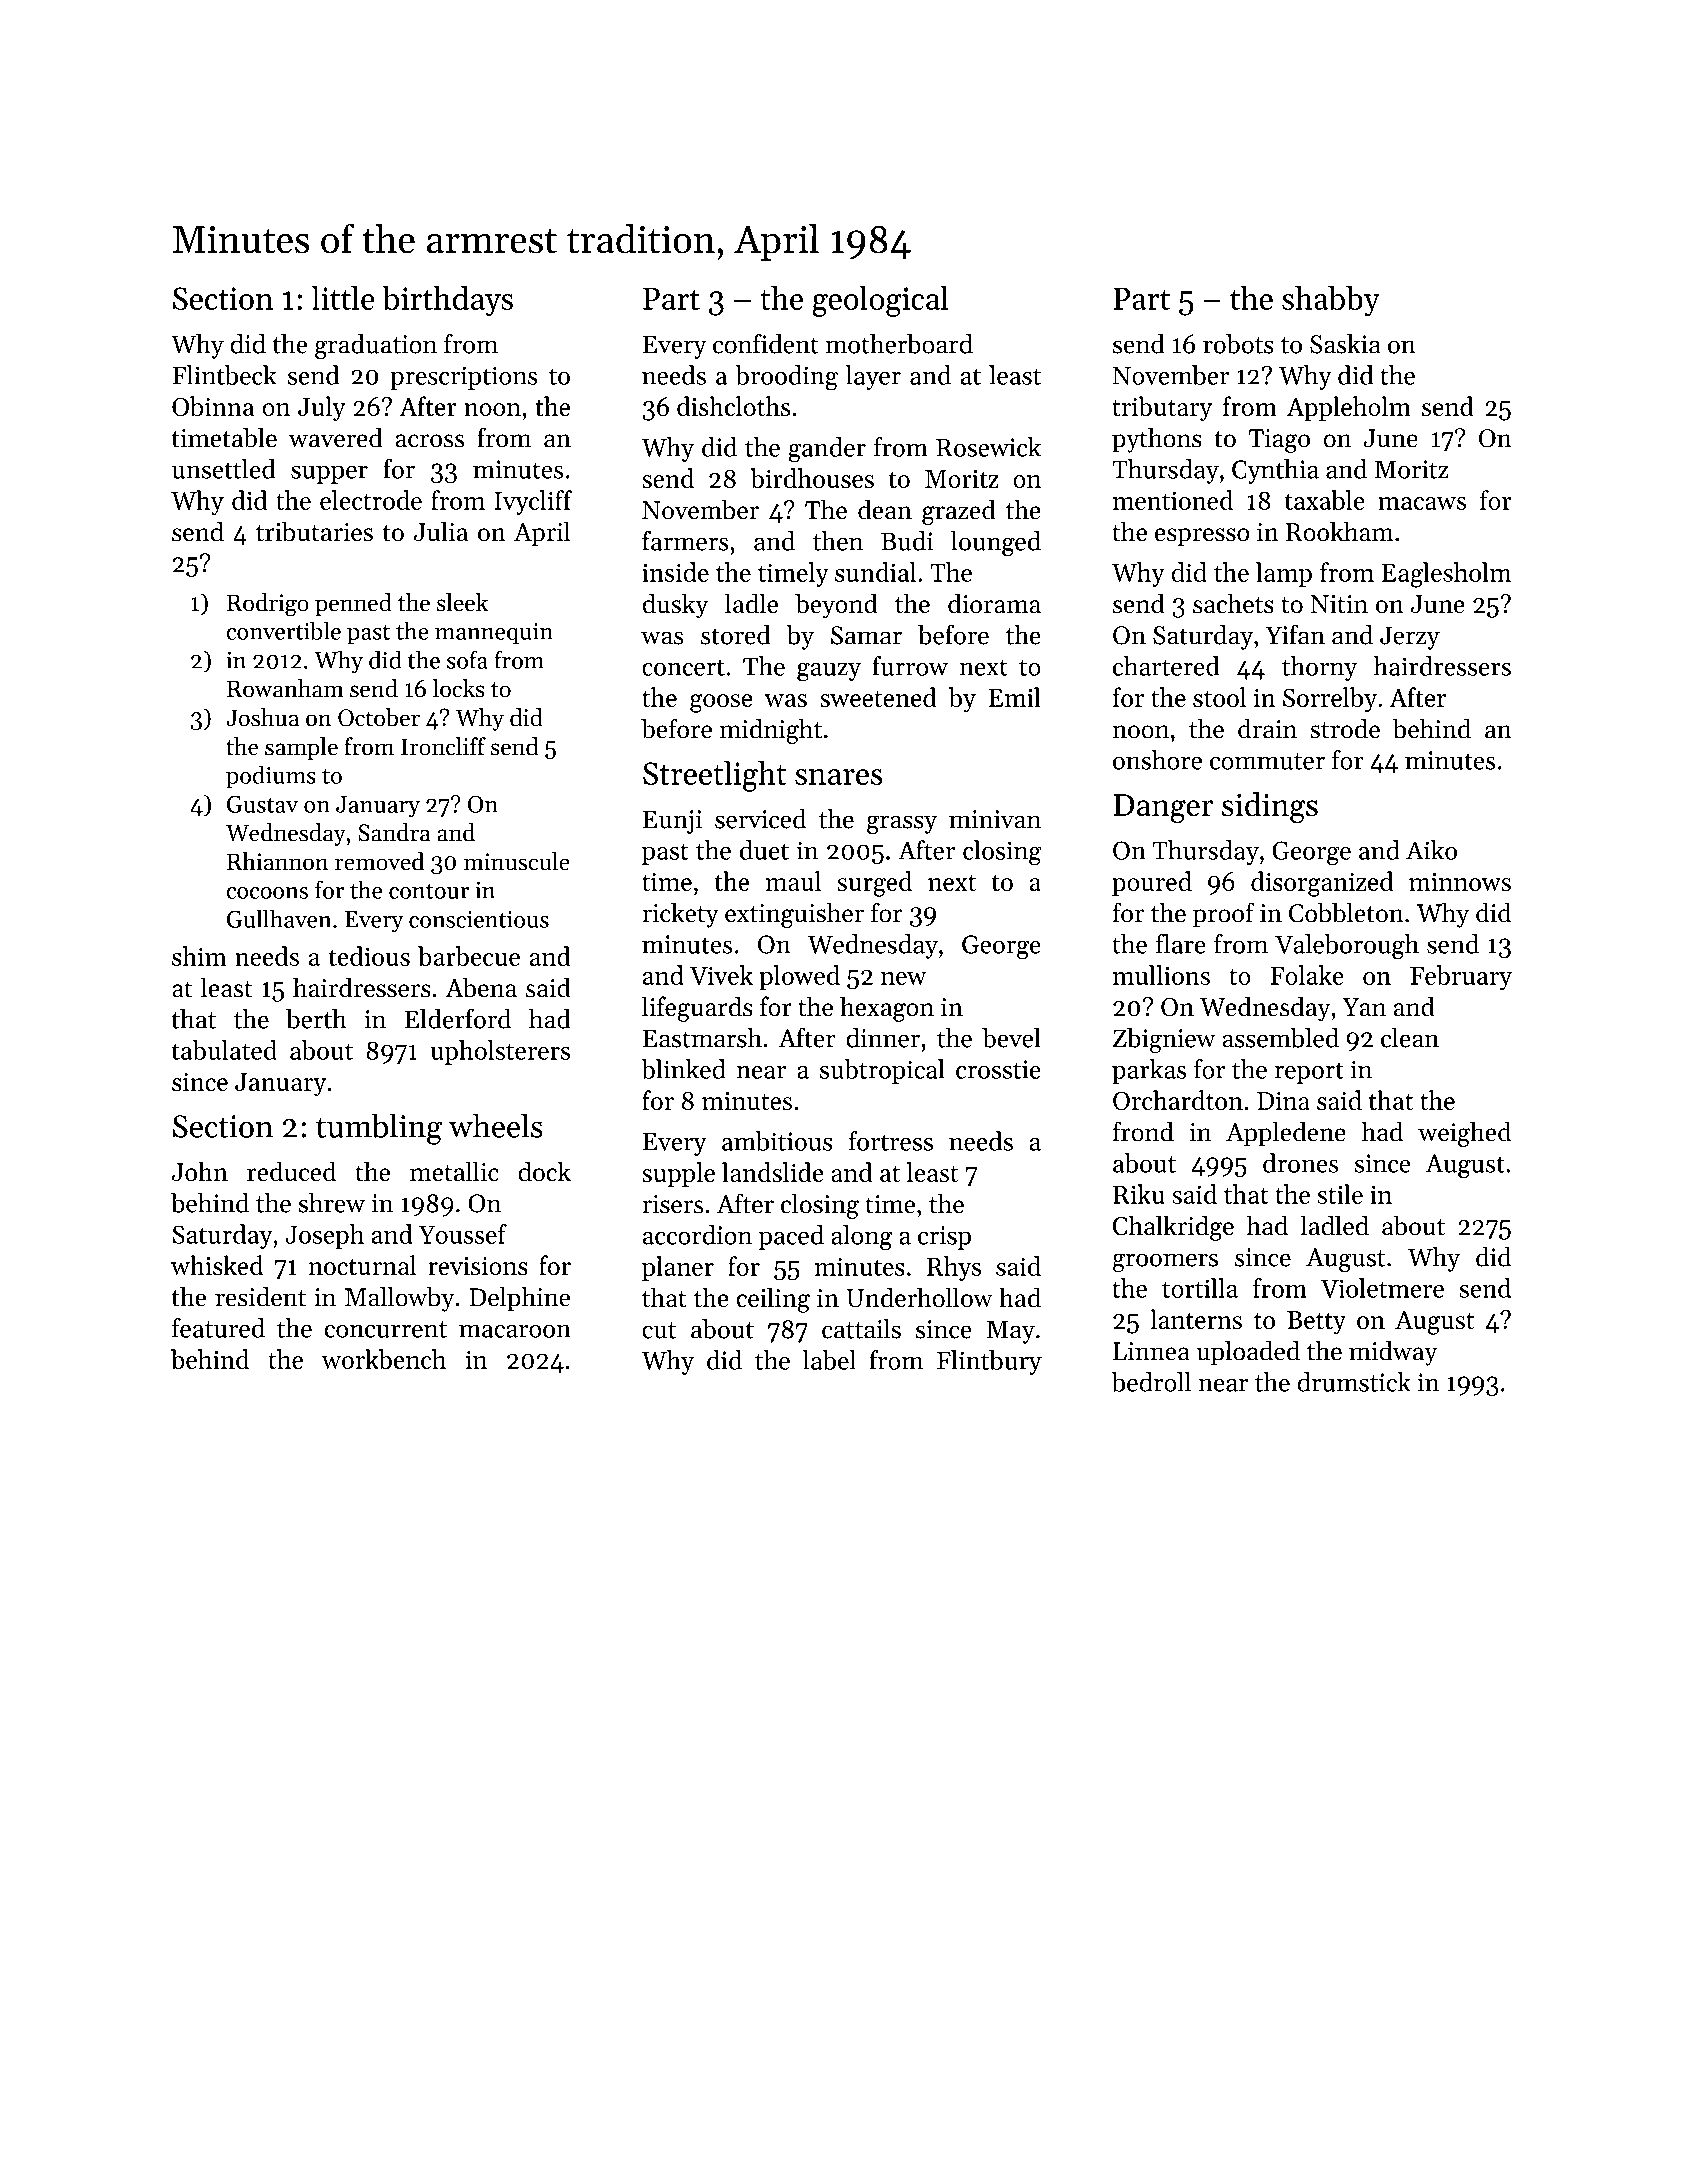  Describe the element at coordinates (369, 956) in the image. I see `tedious` at that location.
